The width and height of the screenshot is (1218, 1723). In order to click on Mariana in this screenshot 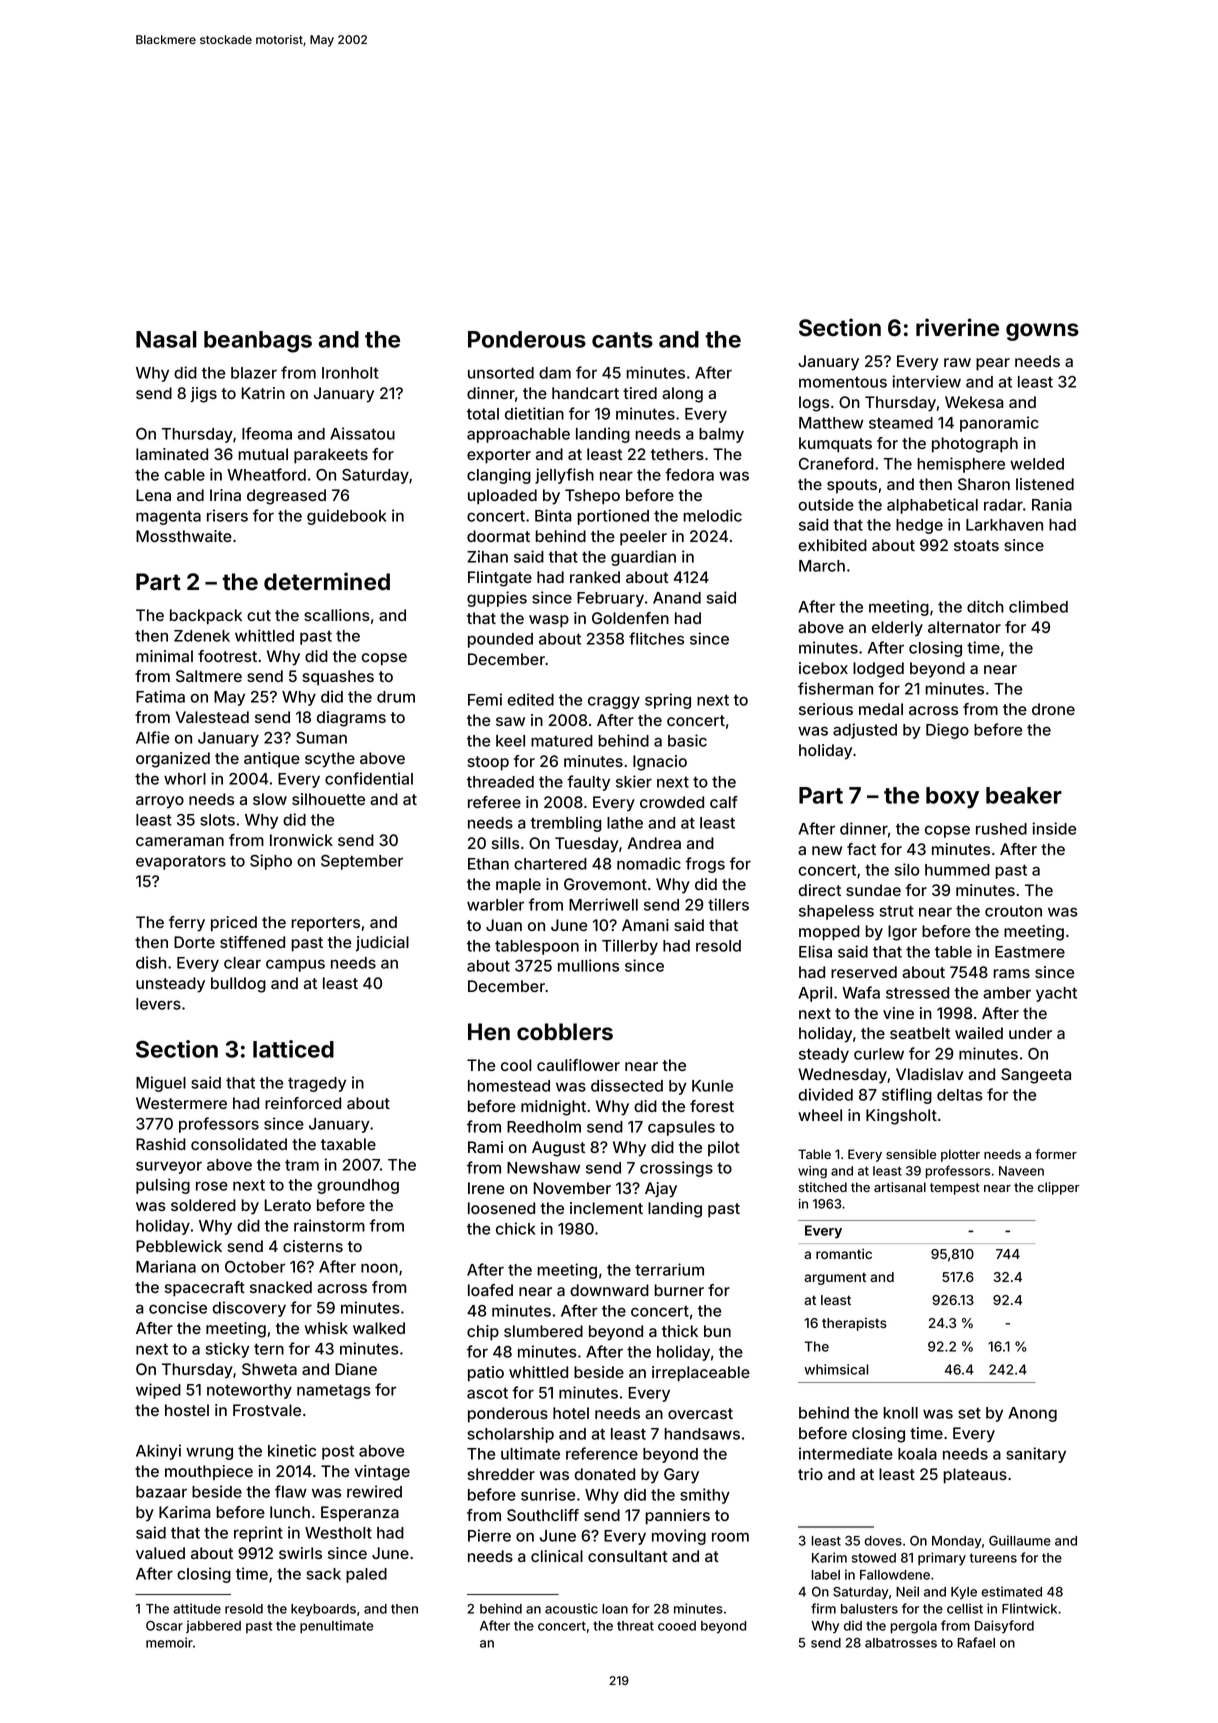, I will do `click(166, 1266)`.
